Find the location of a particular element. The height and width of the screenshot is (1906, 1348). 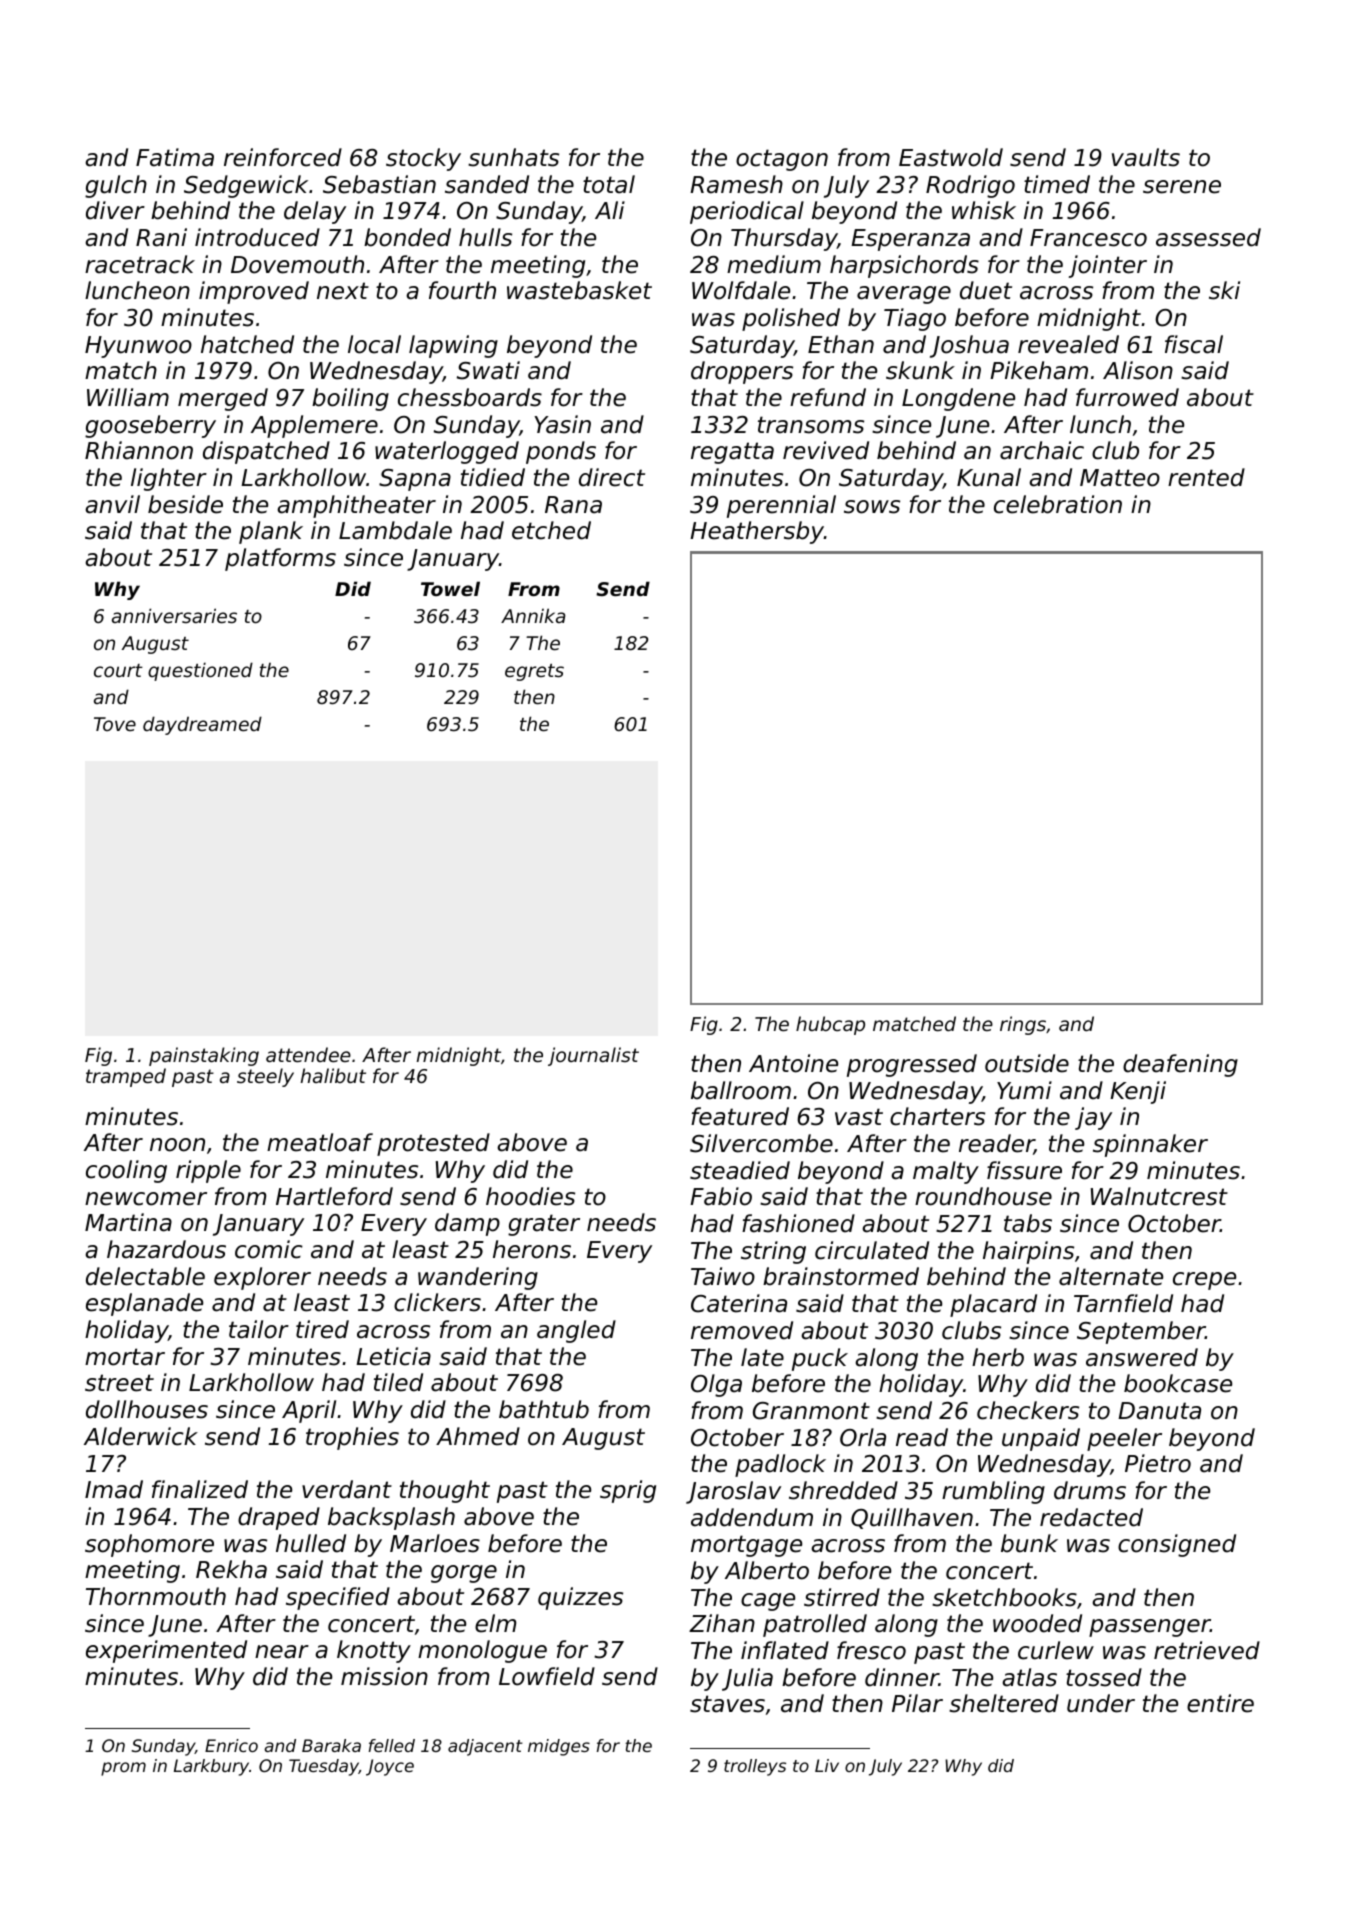

attendee is located at coordinates (308, 1054).
